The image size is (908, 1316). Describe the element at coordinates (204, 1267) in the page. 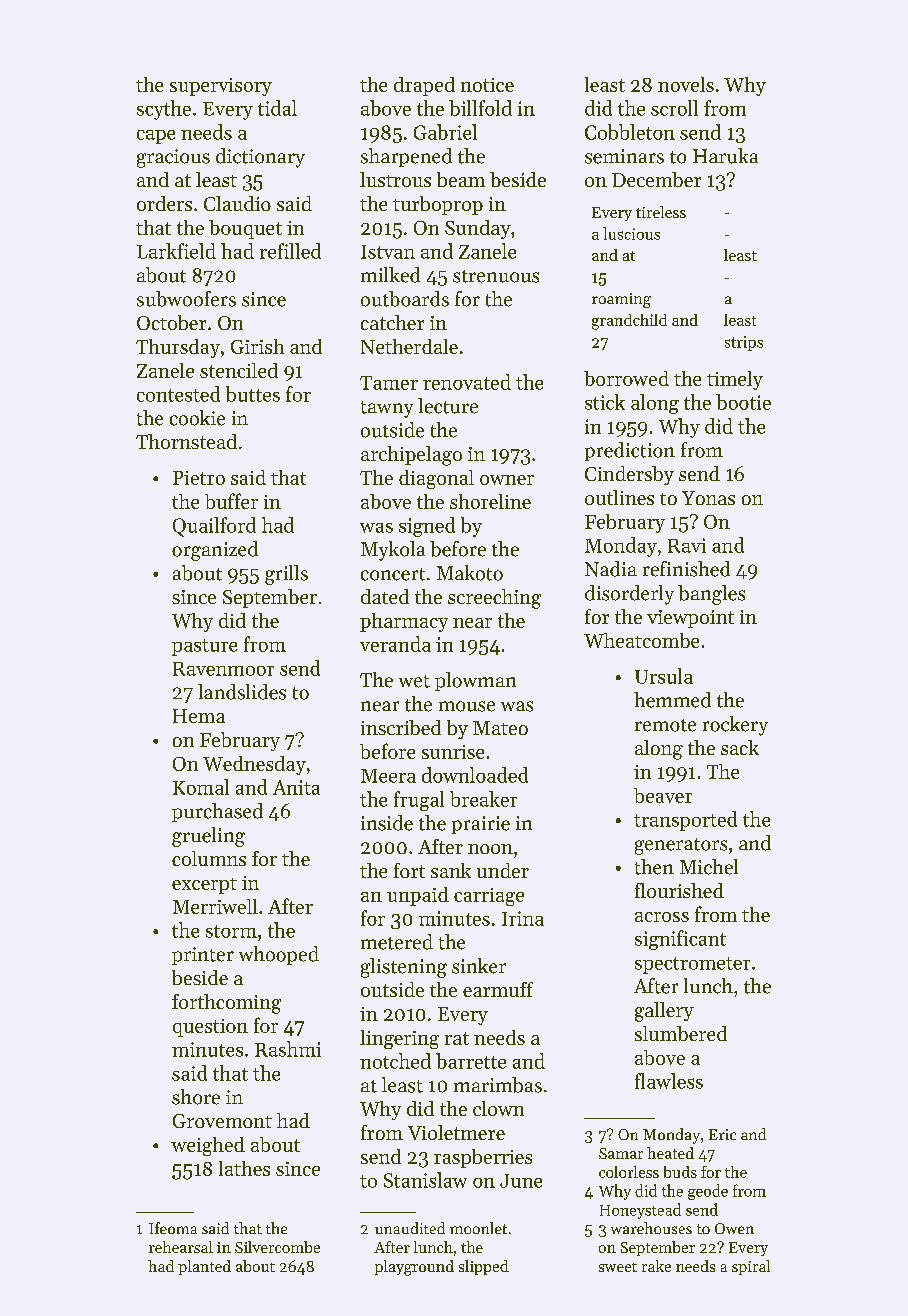

I see `planted` at that location.
